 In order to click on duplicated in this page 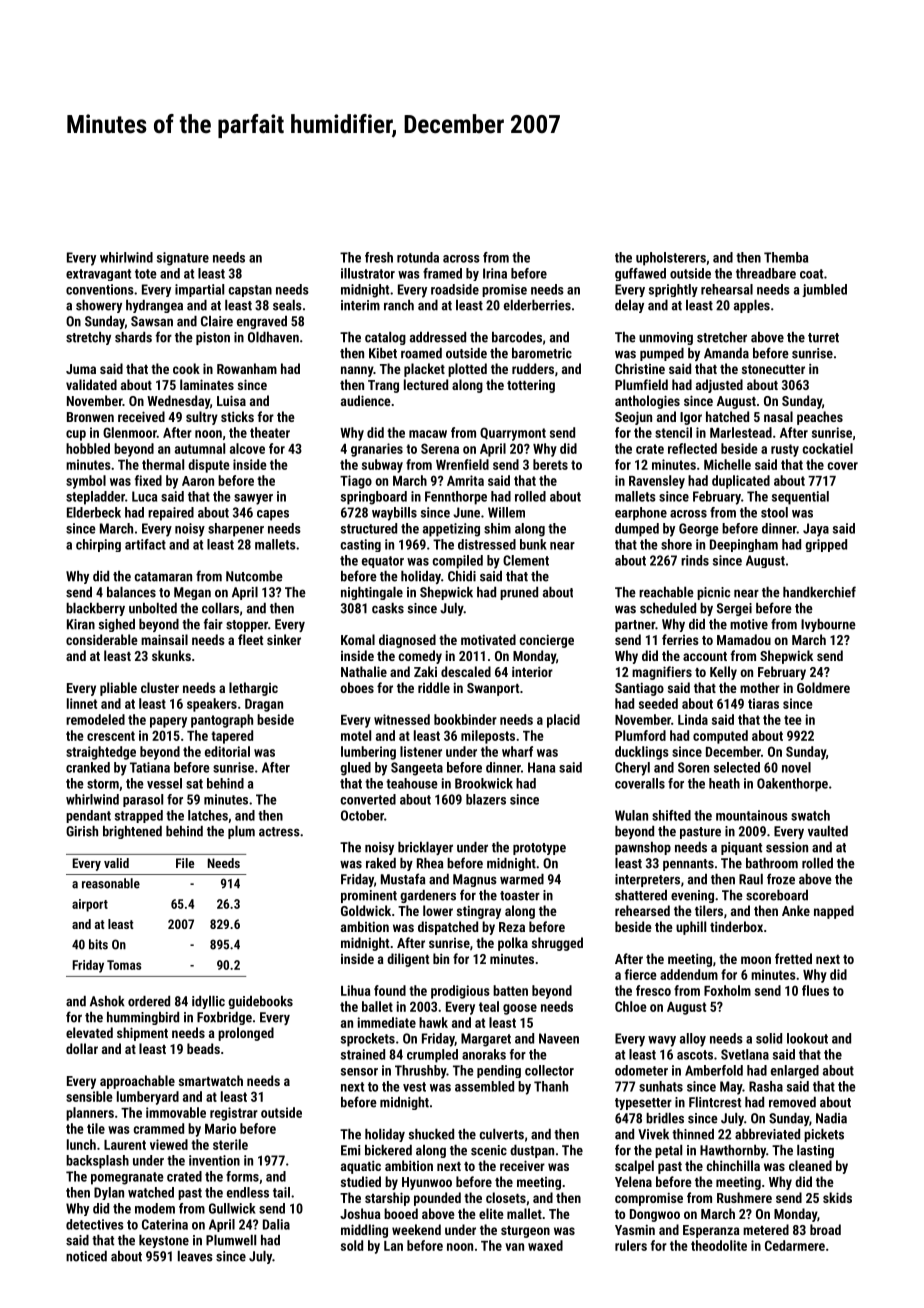, I will do `click(741, 482)`.
